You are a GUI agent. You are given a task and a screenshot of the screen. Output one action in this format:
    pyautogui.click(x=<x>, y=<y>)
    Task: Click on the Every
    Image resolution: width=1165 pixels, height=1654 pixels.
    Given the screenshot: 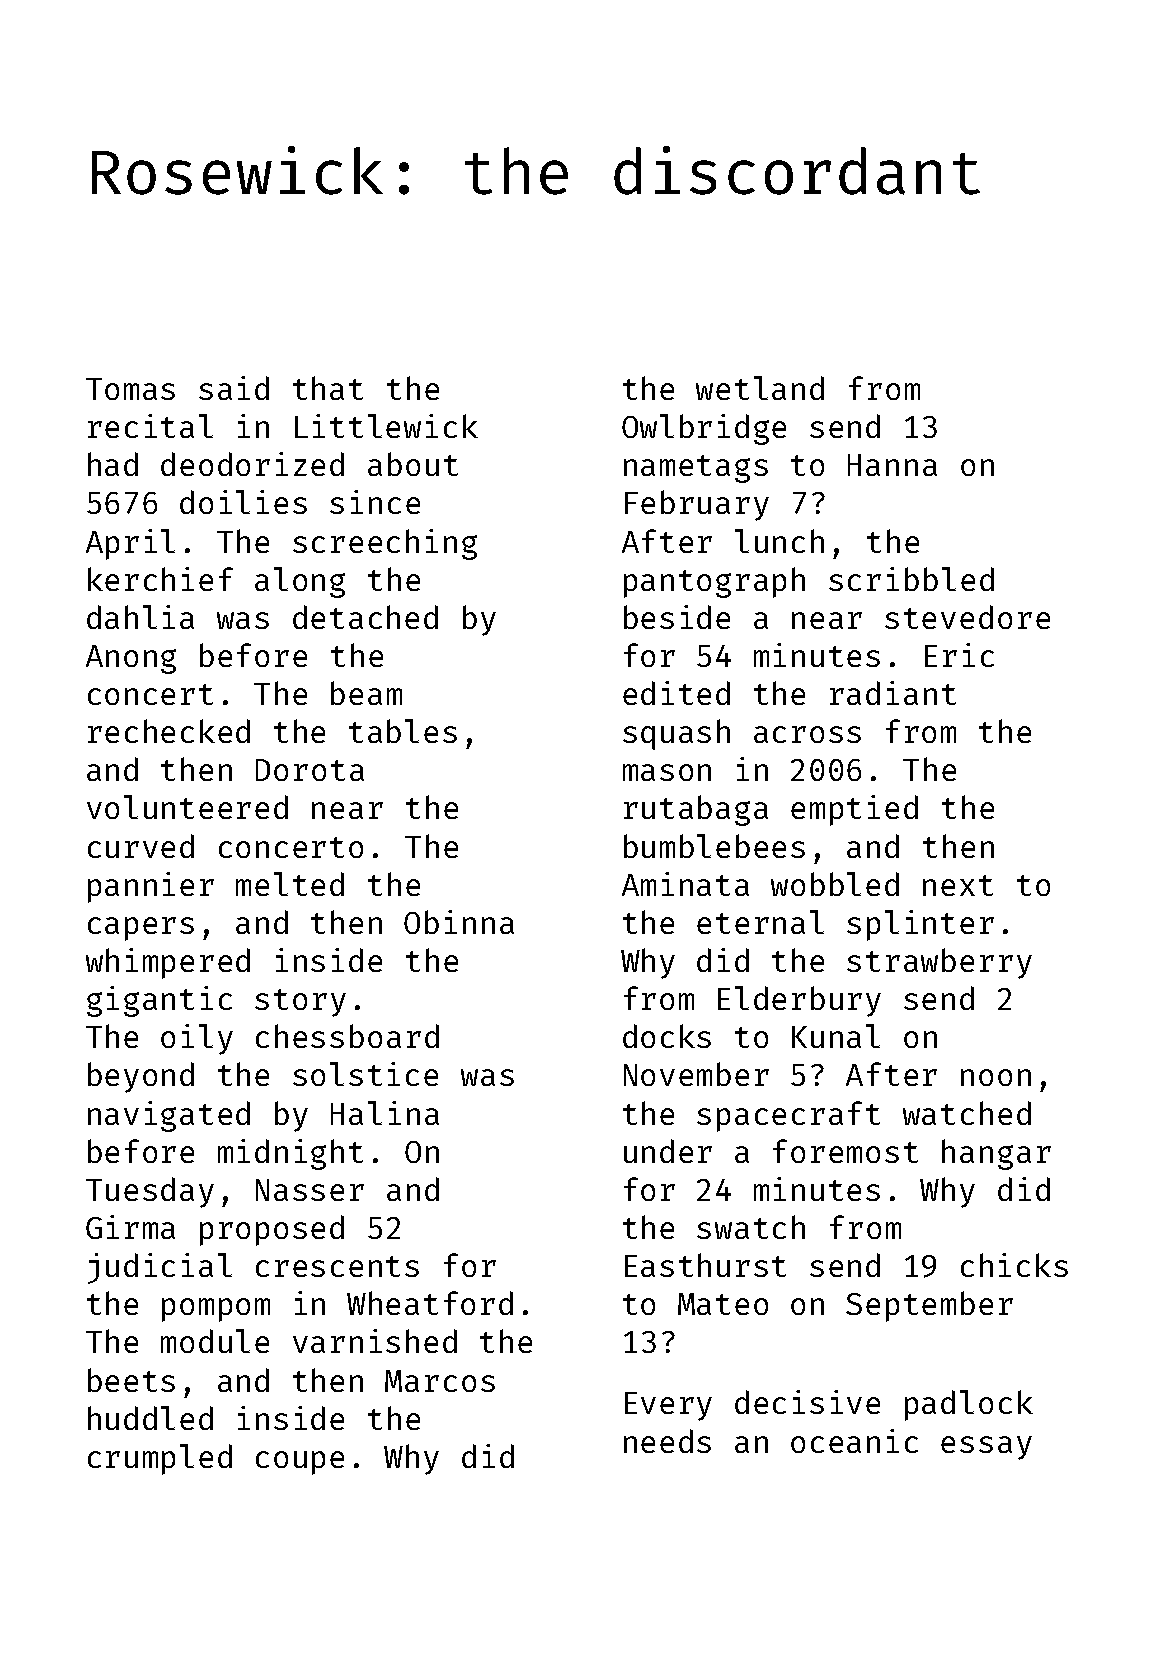 What is the action you would take?
    pyautogui.click(x=668, y=1406)
